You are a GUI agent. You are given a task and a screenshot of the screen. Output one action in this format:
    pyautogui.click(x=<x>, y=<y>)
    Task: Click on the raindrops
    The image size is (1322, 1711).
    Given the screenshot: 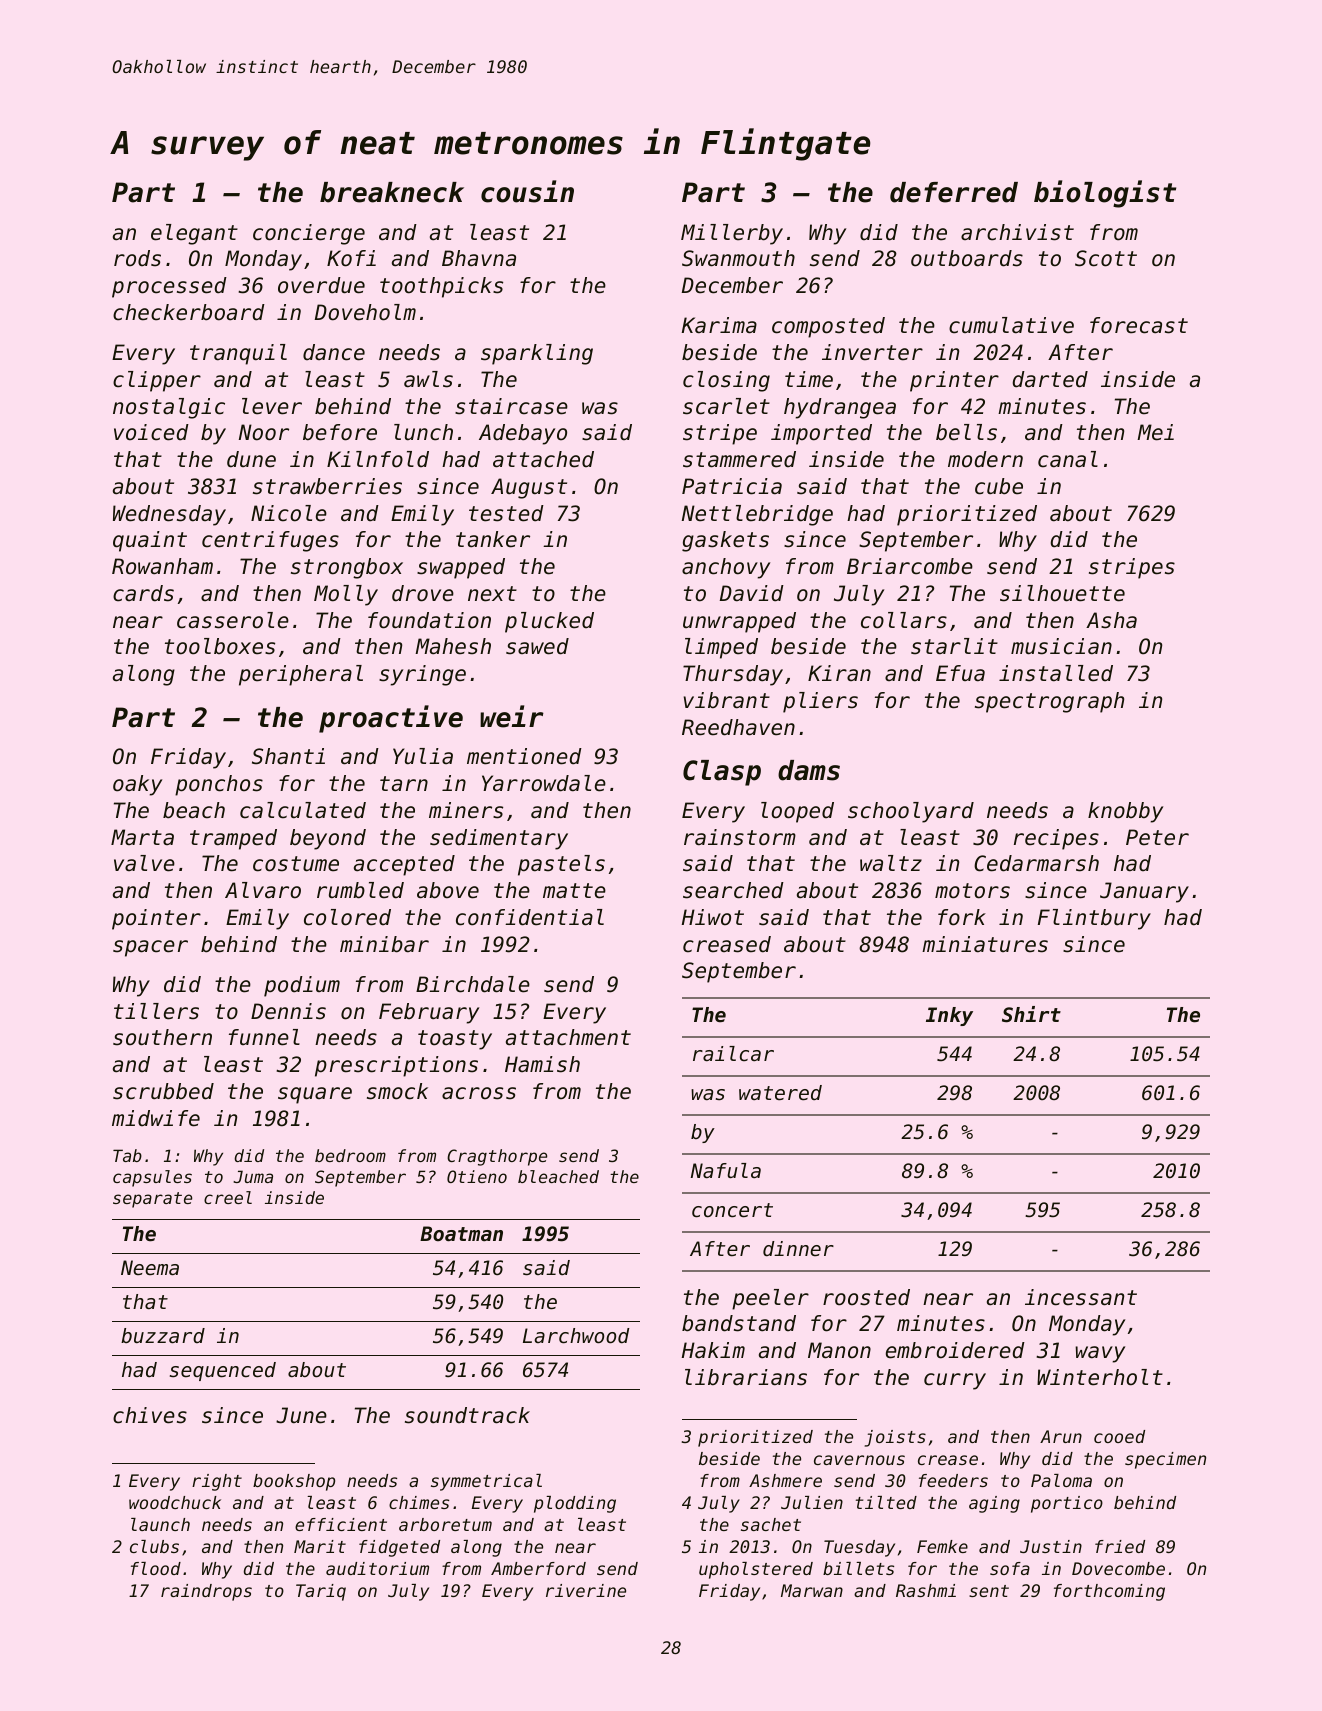 What is the action you would take?
    pyautogui.click(x=206, y=1592)
